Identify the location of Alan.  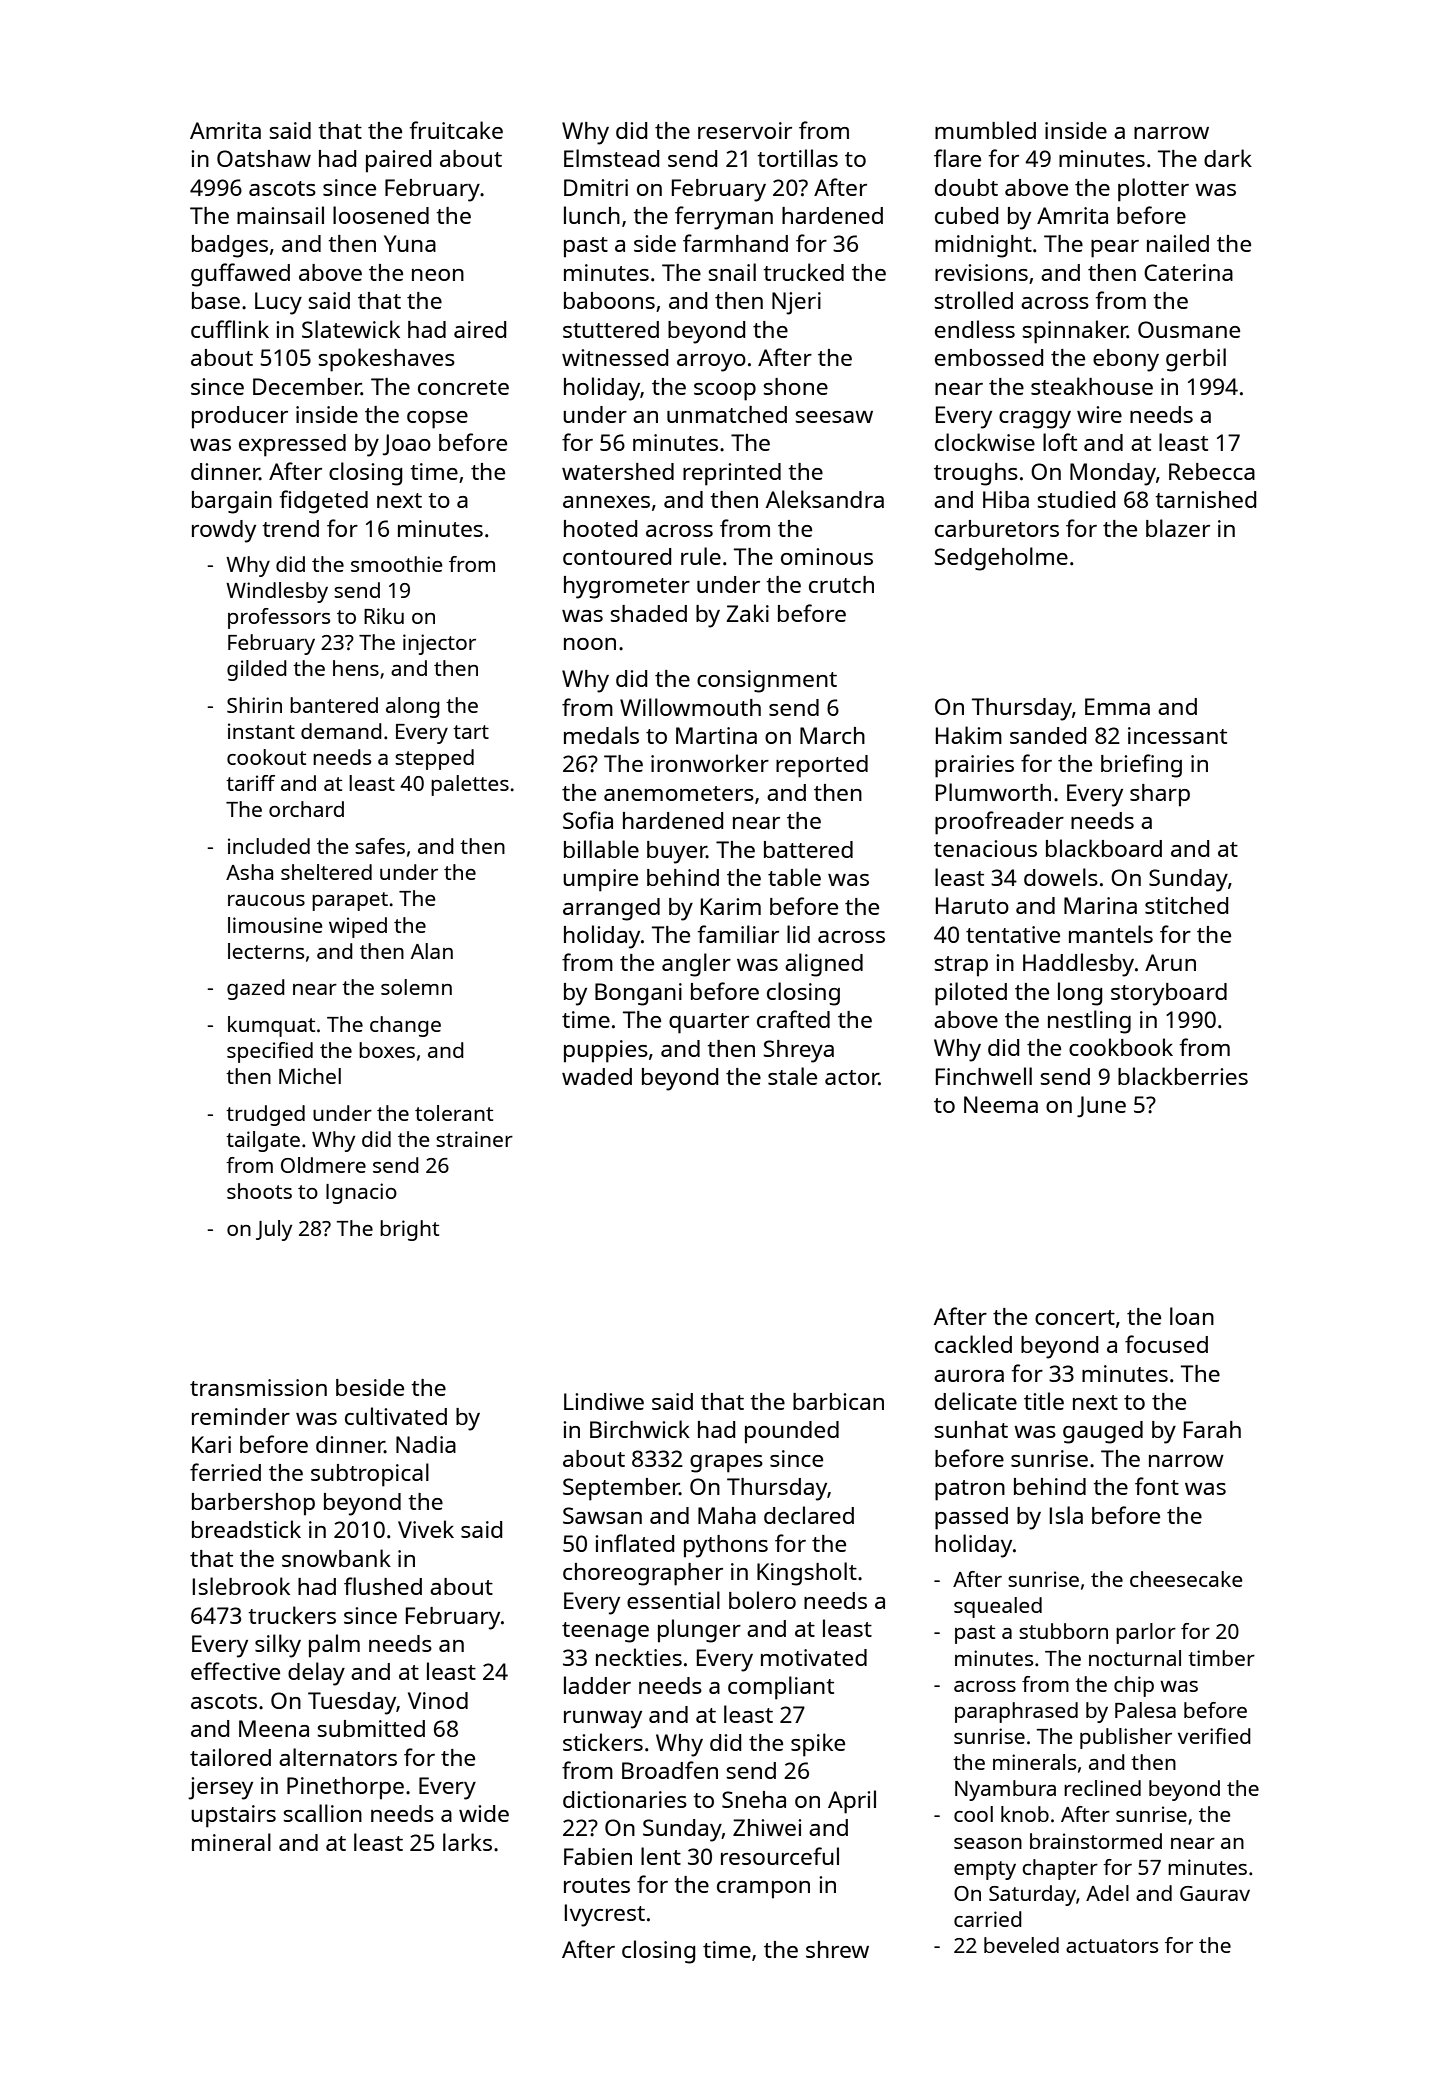
(432, 951).
